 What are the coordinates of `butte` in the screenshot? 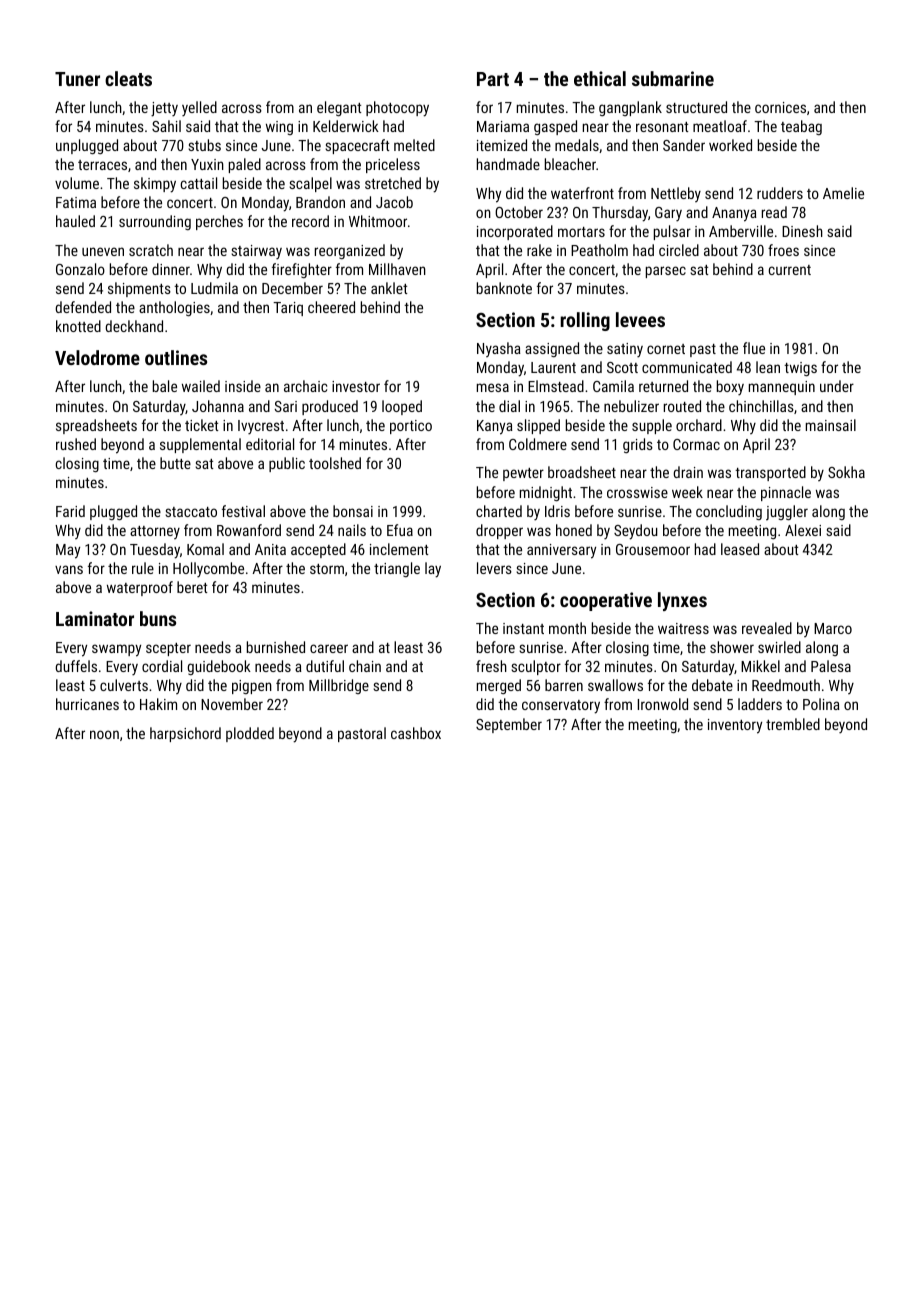 It's located at (175, 463).
